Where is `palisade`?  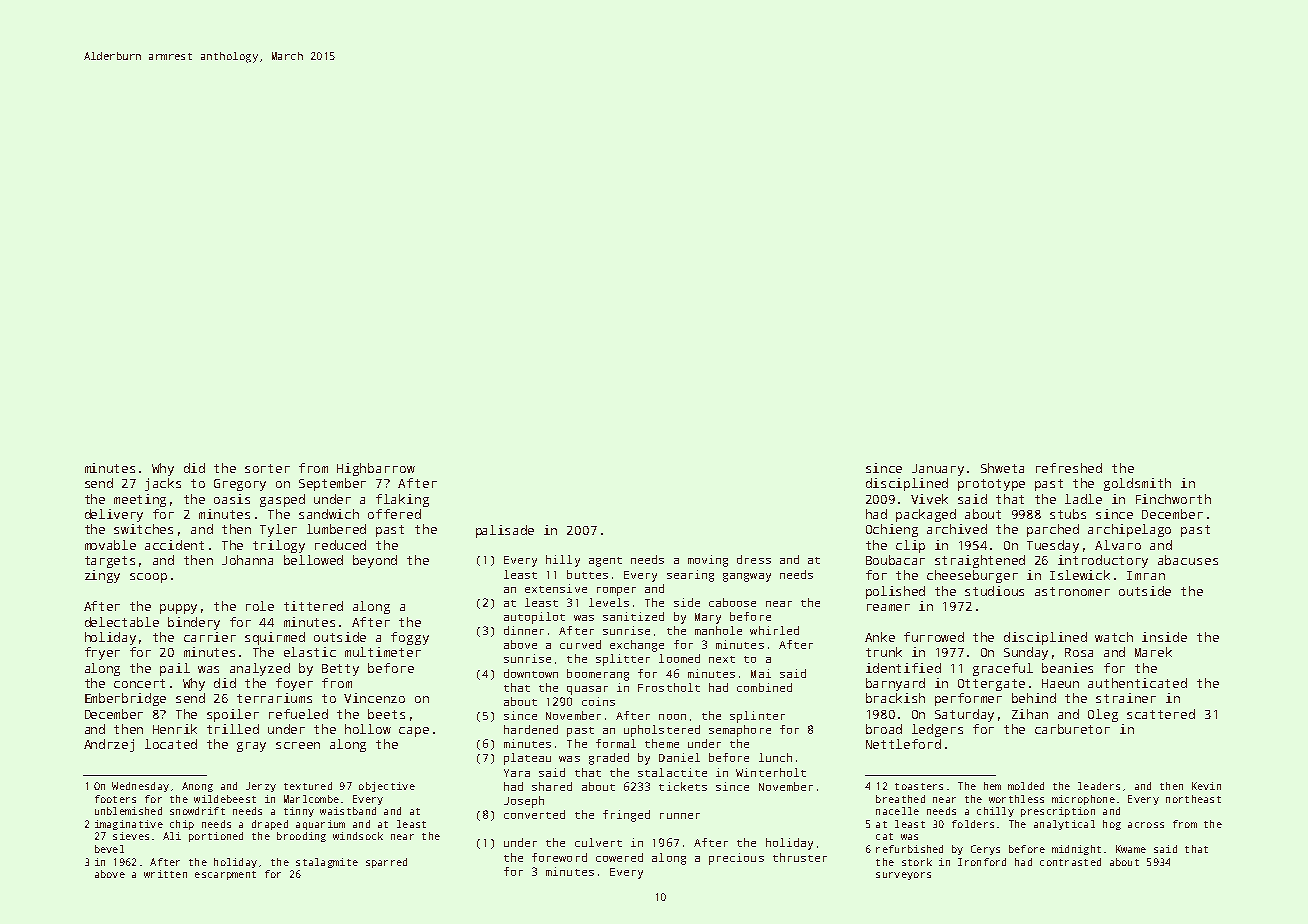 palisade is located at coordinates (505, 531).
